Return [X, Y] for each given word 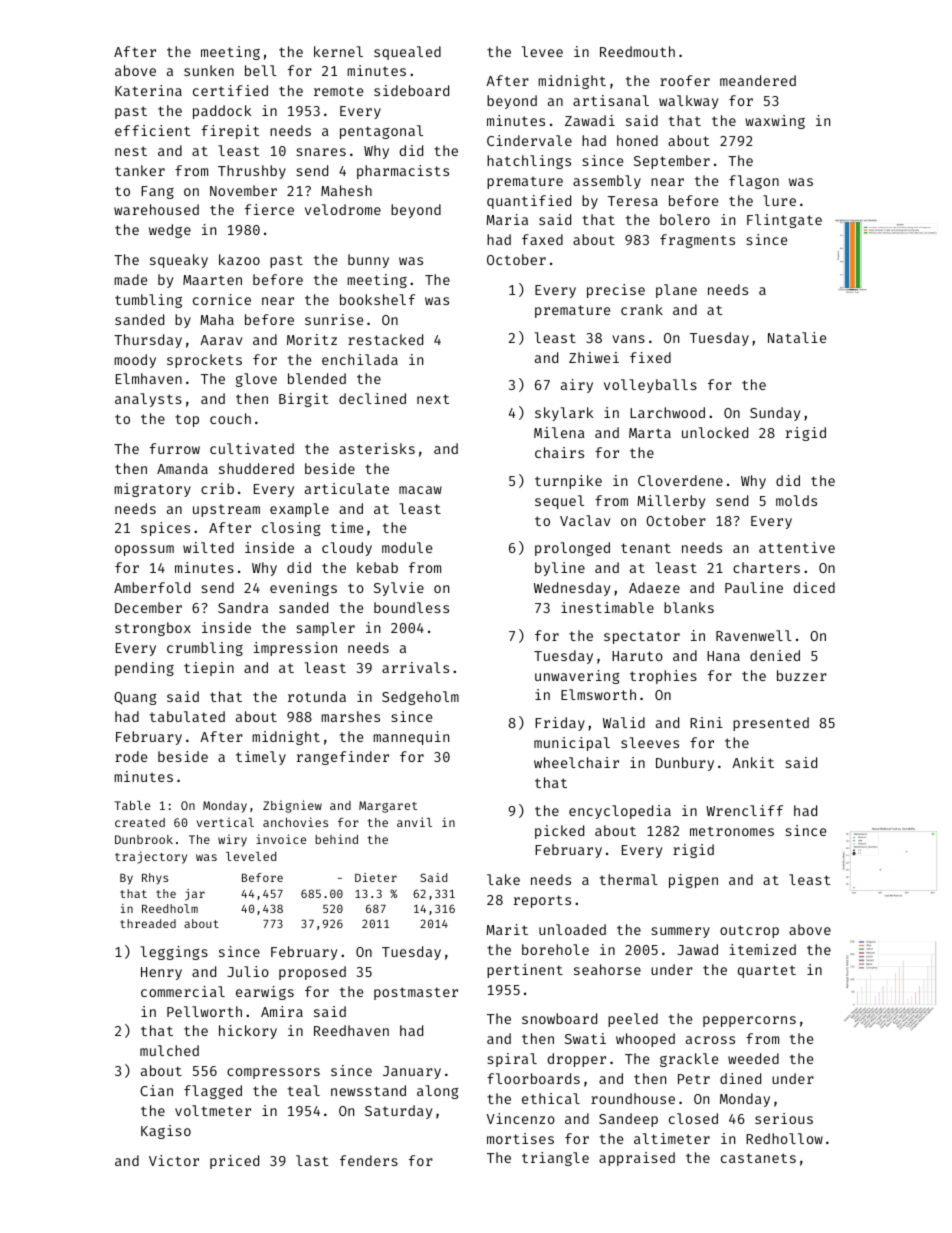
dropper [577, 1060]
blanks [689, 607]
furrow [175, 448]
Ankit [753, 762]
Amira [282, 1011]
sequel [559, 502]
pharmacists [403, 172]
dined [740, 1078]
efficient [152, 130]
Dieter [376, 877]
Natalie [797, 337]
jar [195, 895]
